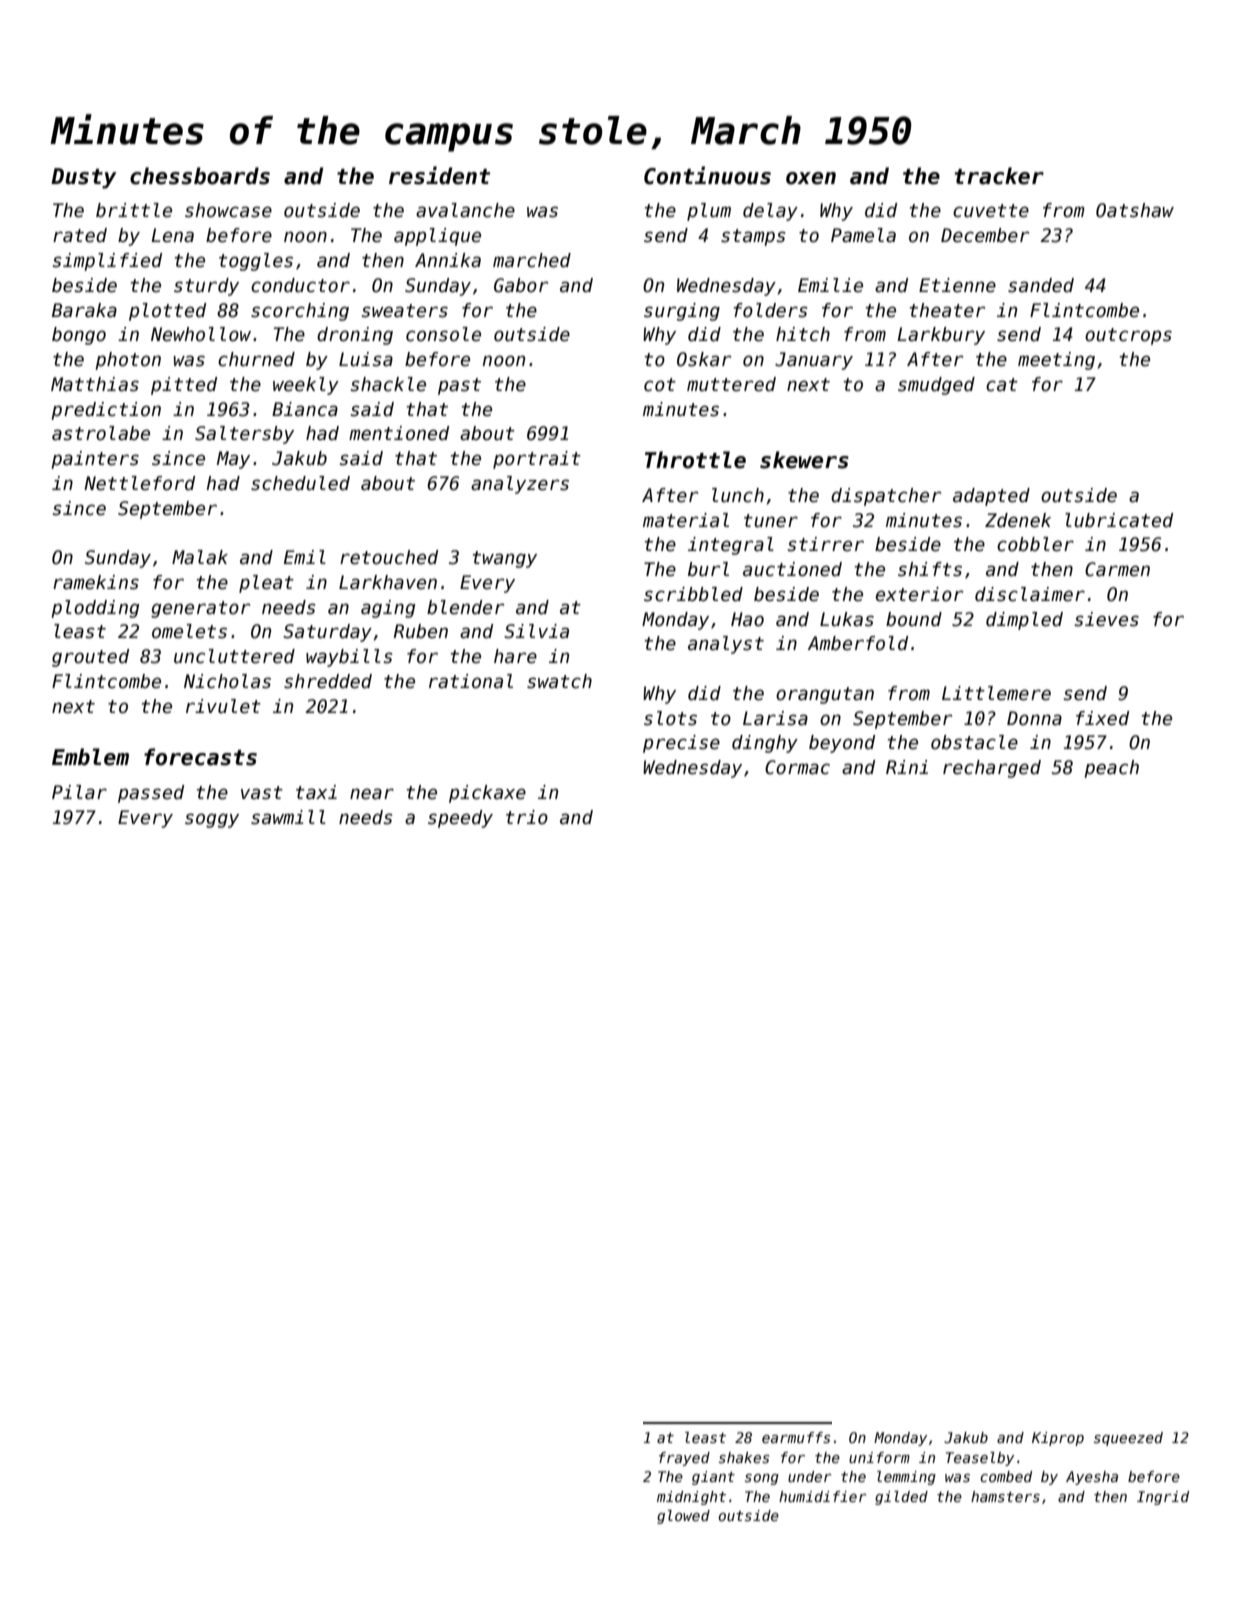 The width and height of the screenshot is (1247, 1614). I want to click on muttered, so click(731, 384).
